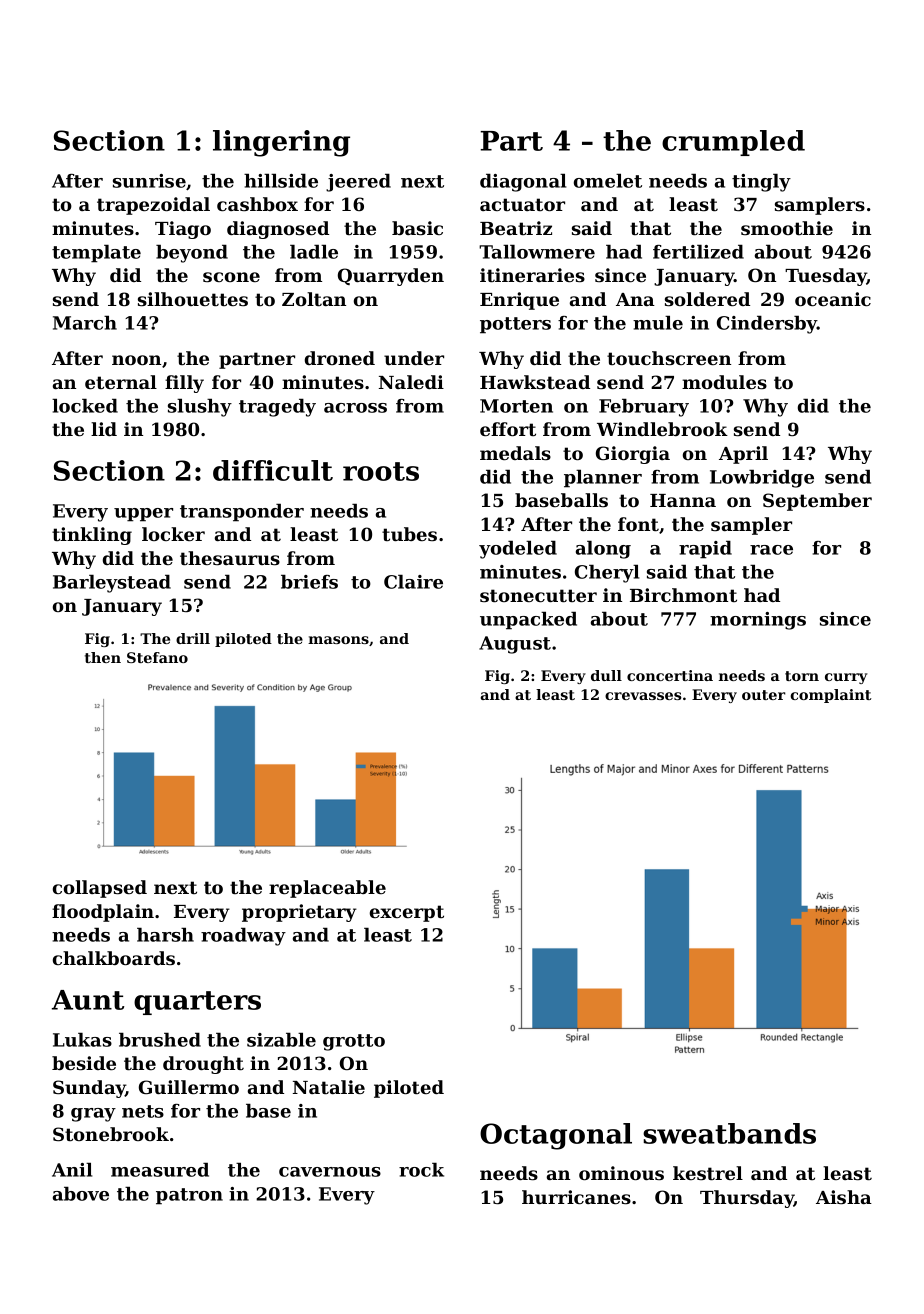  What do you see at coordinates (606, 675) in the screenshot?
I see `dull` at bounding box center [606, 675].
